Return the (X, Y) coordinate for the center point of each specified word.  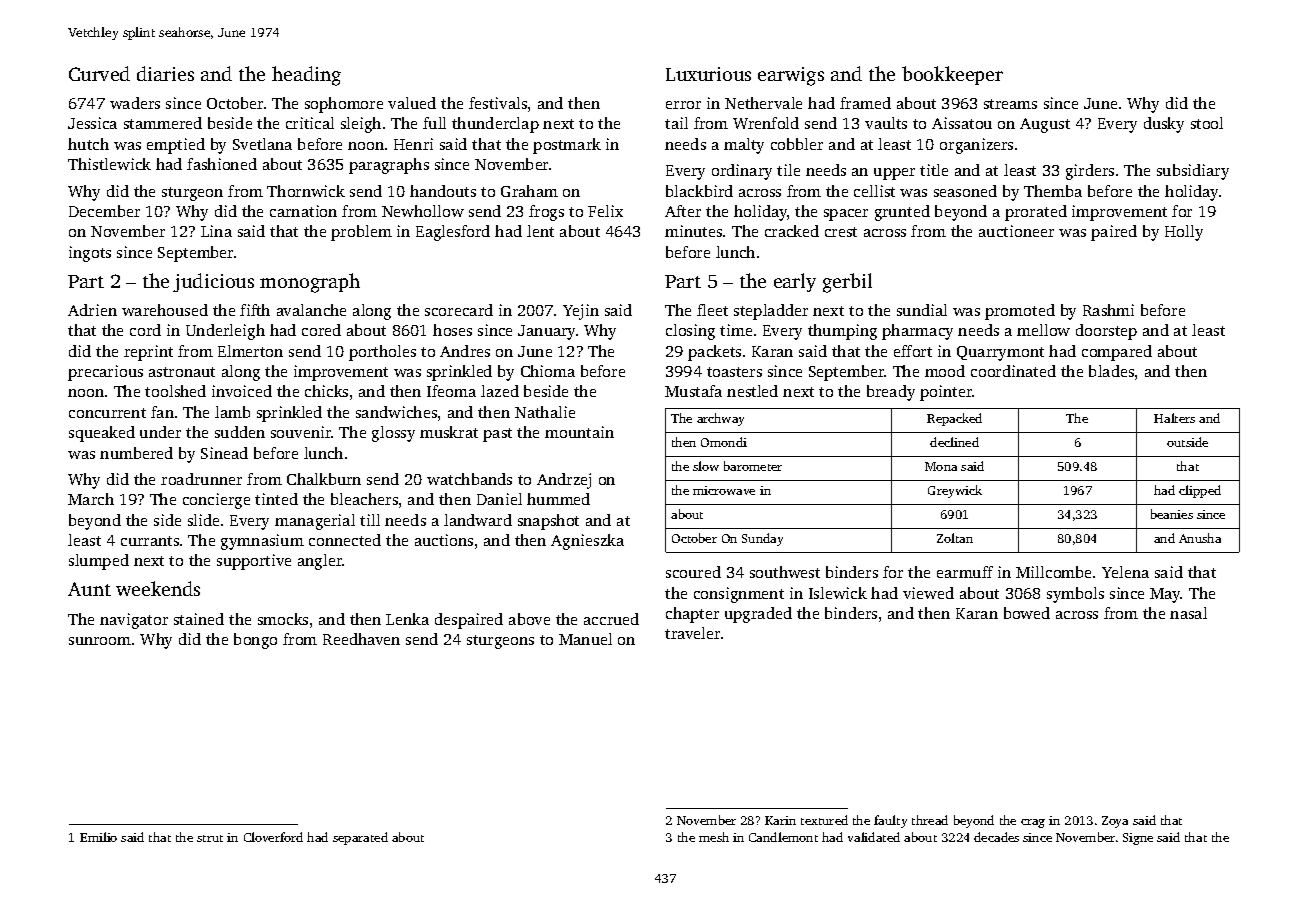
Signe (1138, 839)
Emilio (98, 837)
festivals (498, 103)
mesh (714, 837)
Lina (216, 231)
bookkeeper (952, 75)
